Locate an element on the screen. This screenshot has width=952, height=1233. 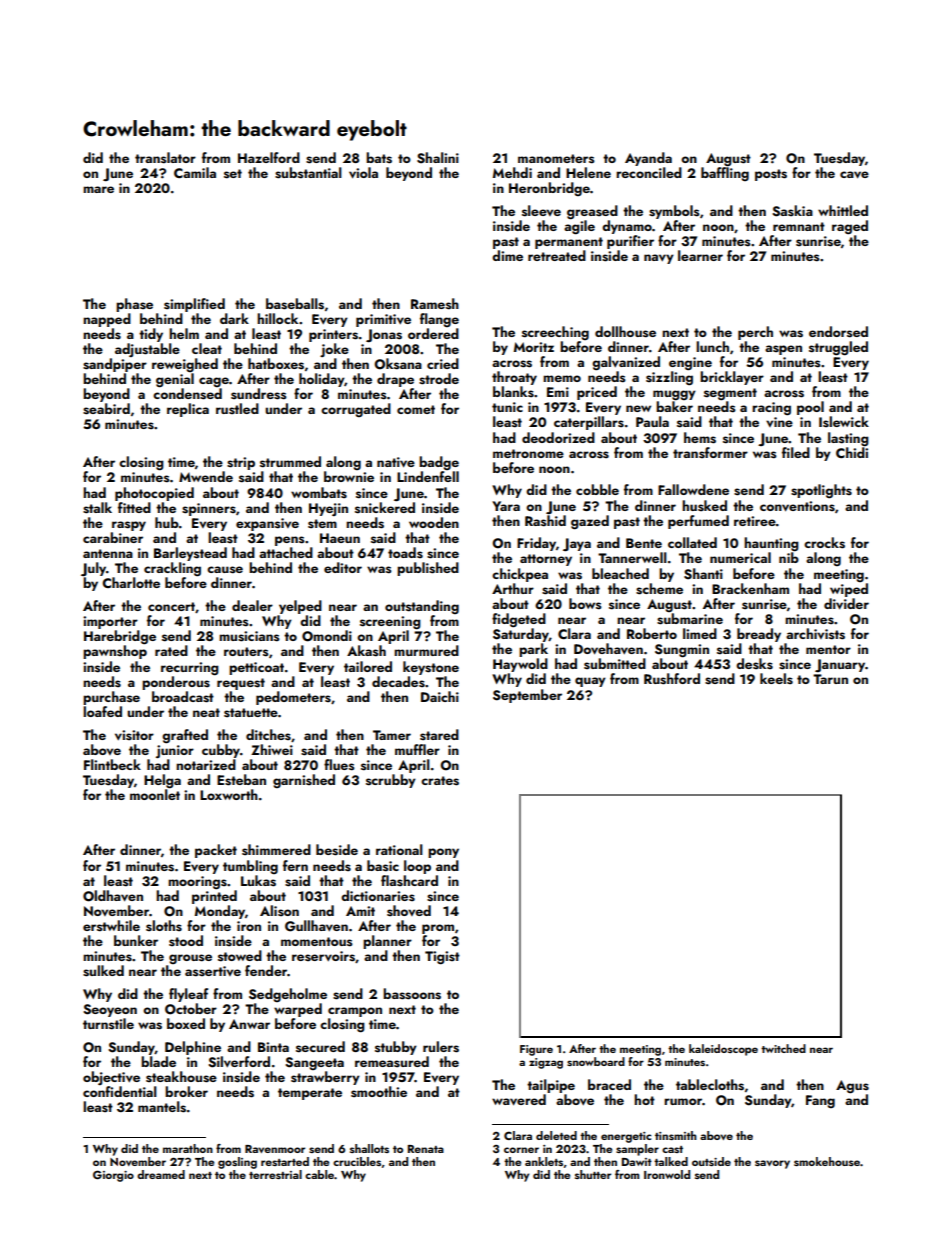
bready is located at coordinates (759, 635).
